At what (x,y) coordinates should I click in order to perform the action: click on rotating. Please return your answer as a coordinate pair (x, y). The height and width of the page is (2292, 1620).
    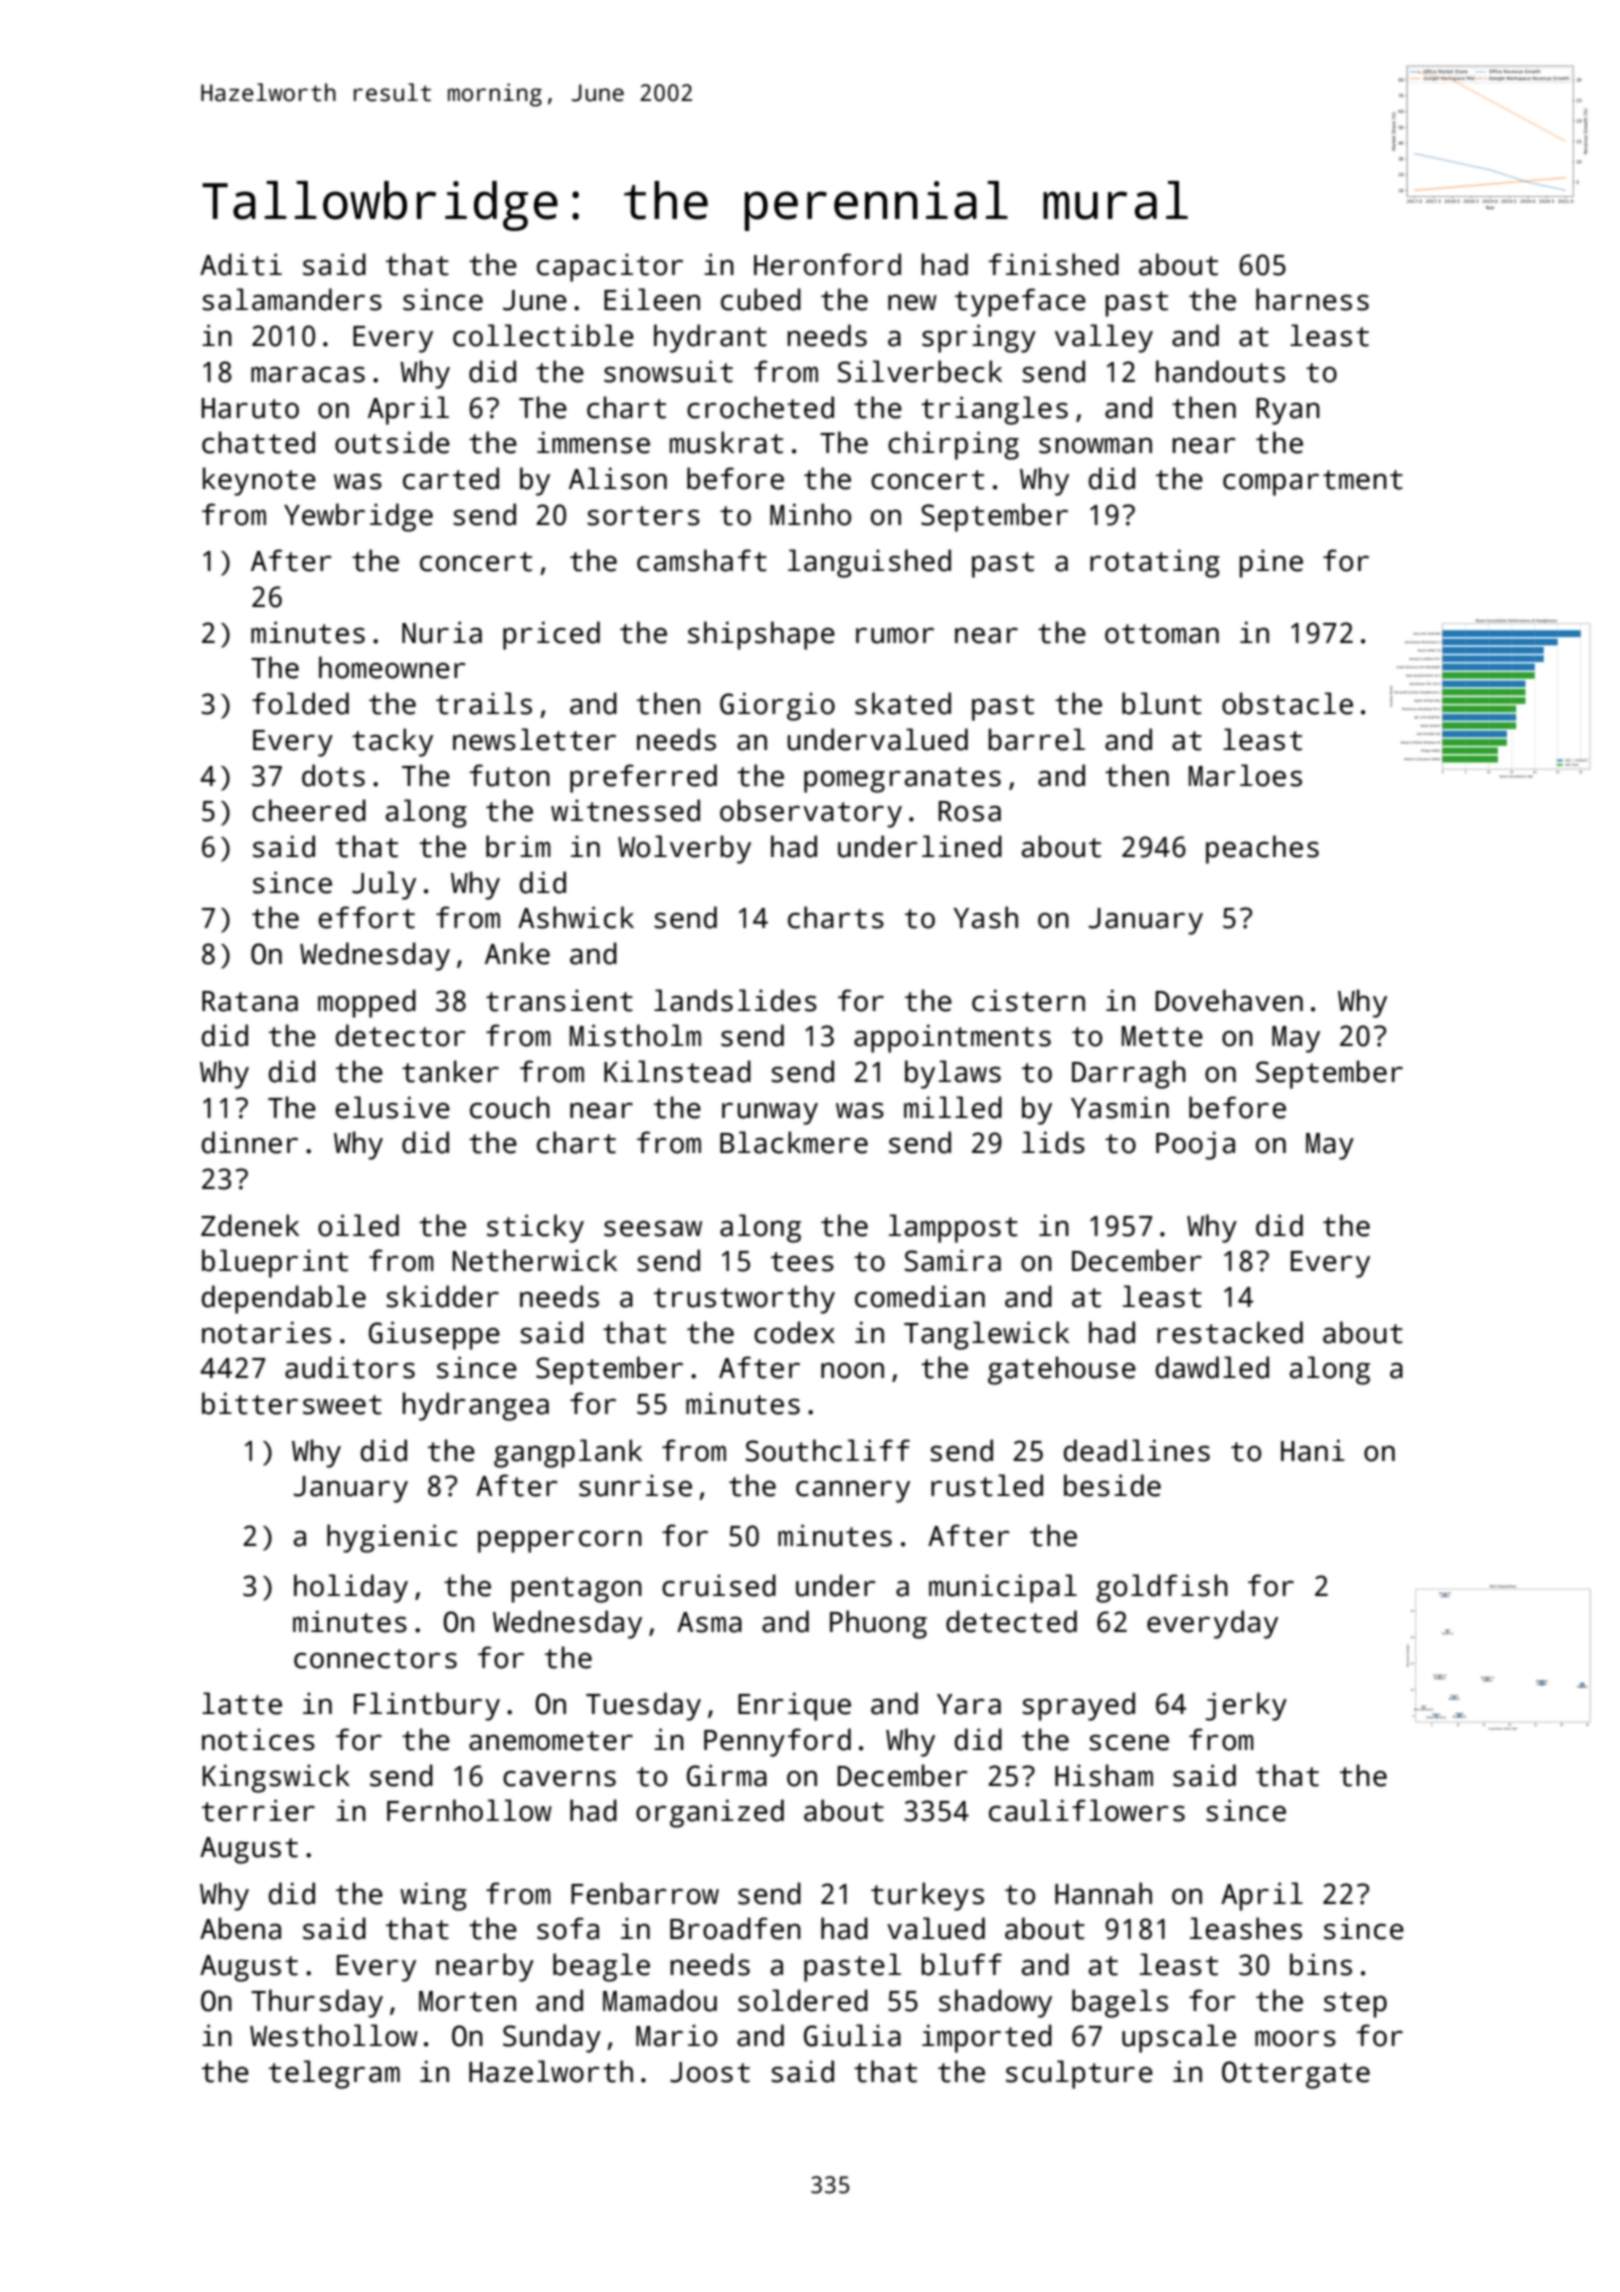
    Looking at the image, I should click on (1155, 563).
